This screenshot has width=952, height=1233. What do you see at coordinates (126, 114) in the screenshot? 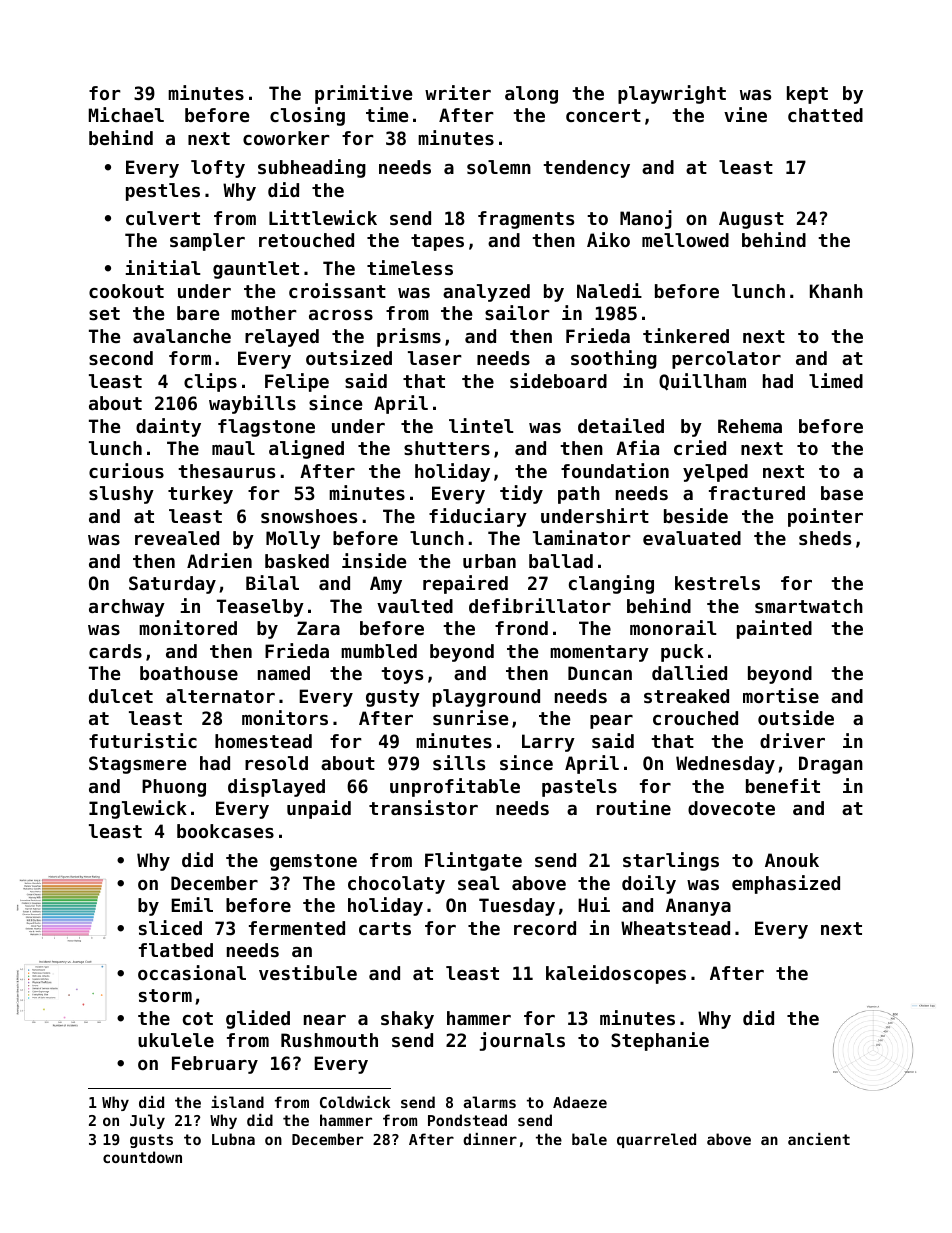
I see `Michael` at bounding box center [126, 114].
